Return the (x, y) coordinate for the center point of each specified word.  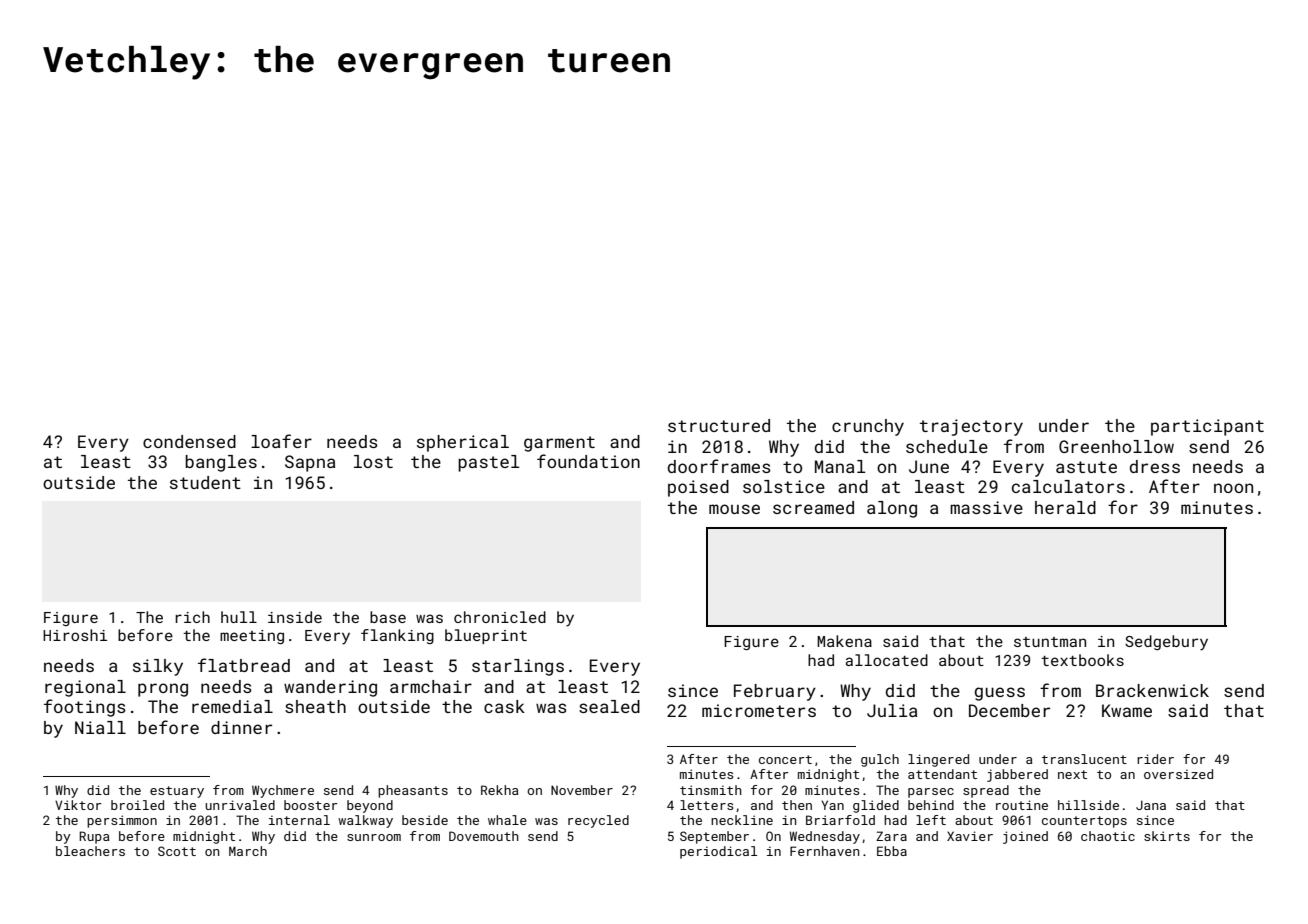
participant (1207, 427)
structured (719, 425)
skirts (1167, 836)
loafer (281, 441)
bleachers (90, 851)
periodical (718, 852)
